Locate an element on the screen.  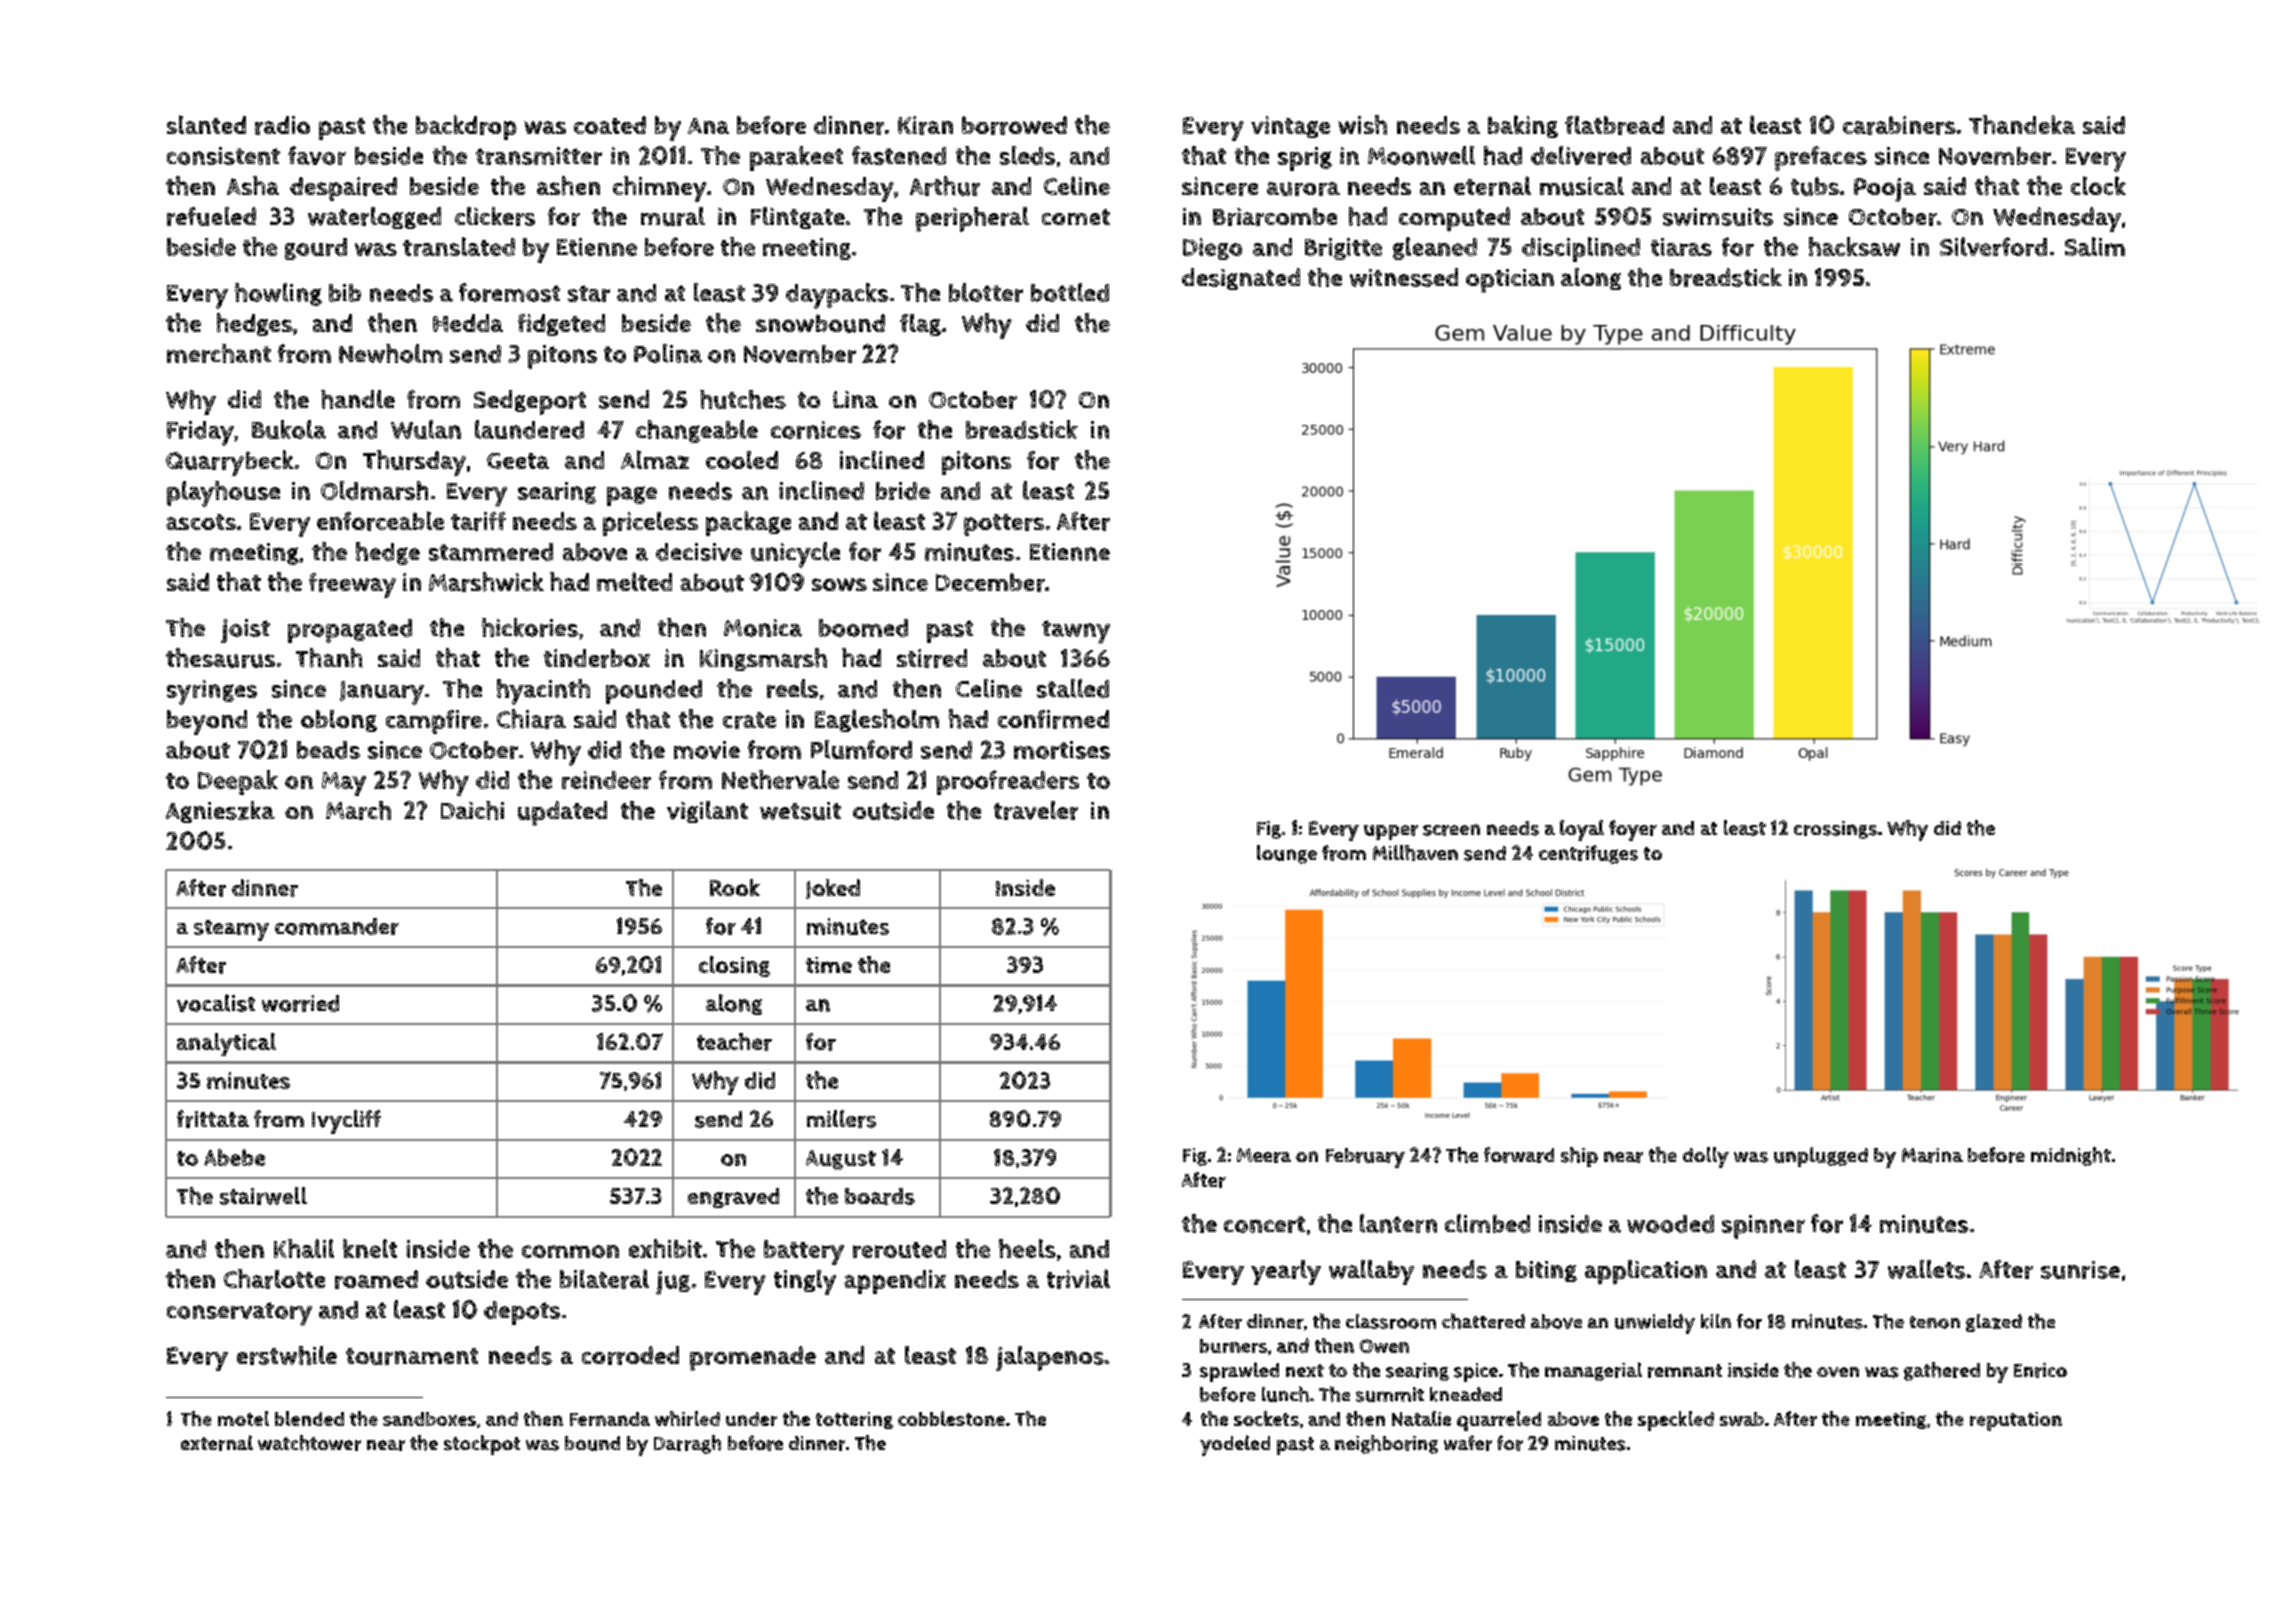
prefaces is located at coordinates (1821, 158).
